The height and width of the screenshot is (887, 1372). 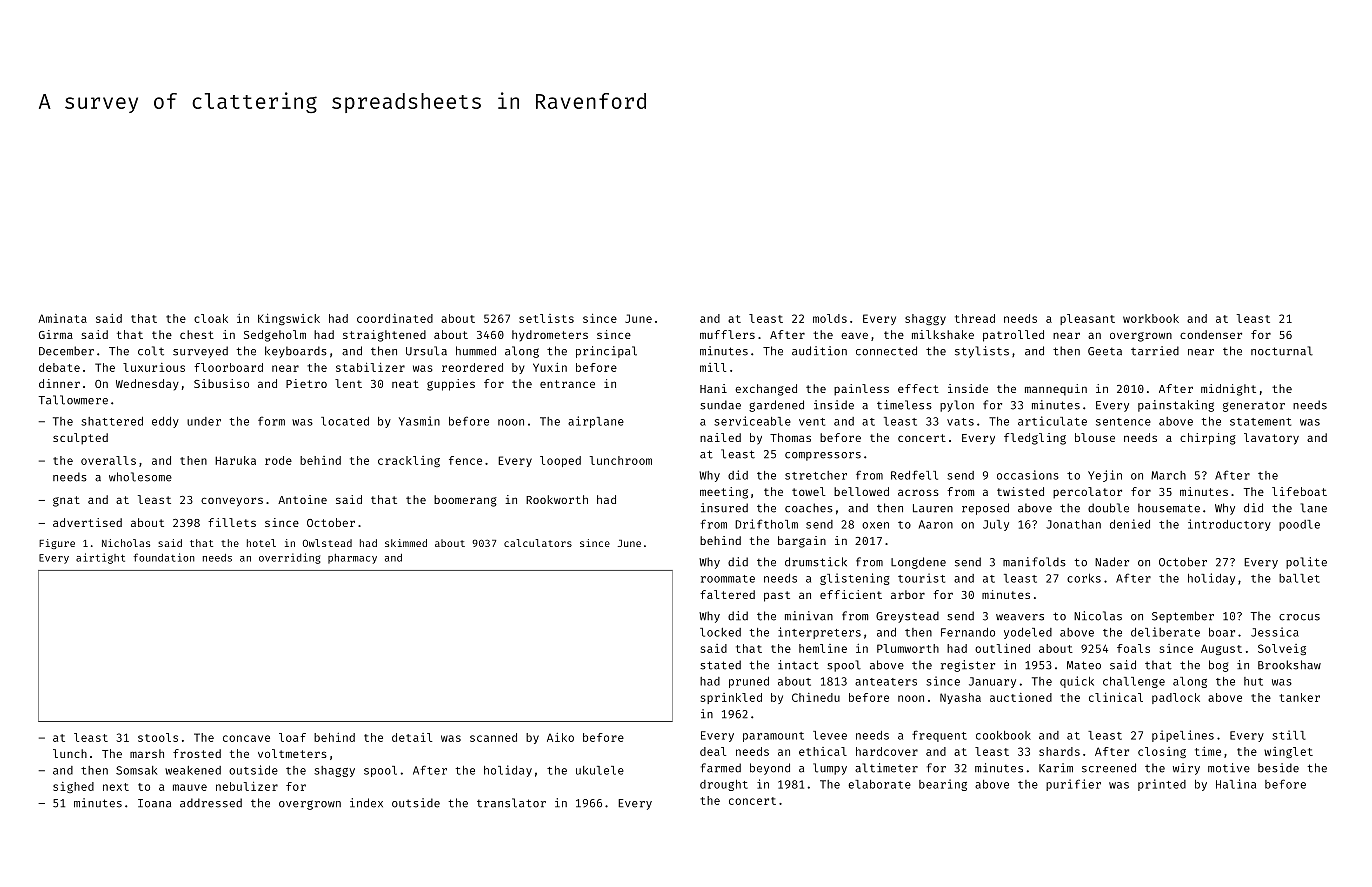 I want to click on stated, so click(x=720, y=665).
